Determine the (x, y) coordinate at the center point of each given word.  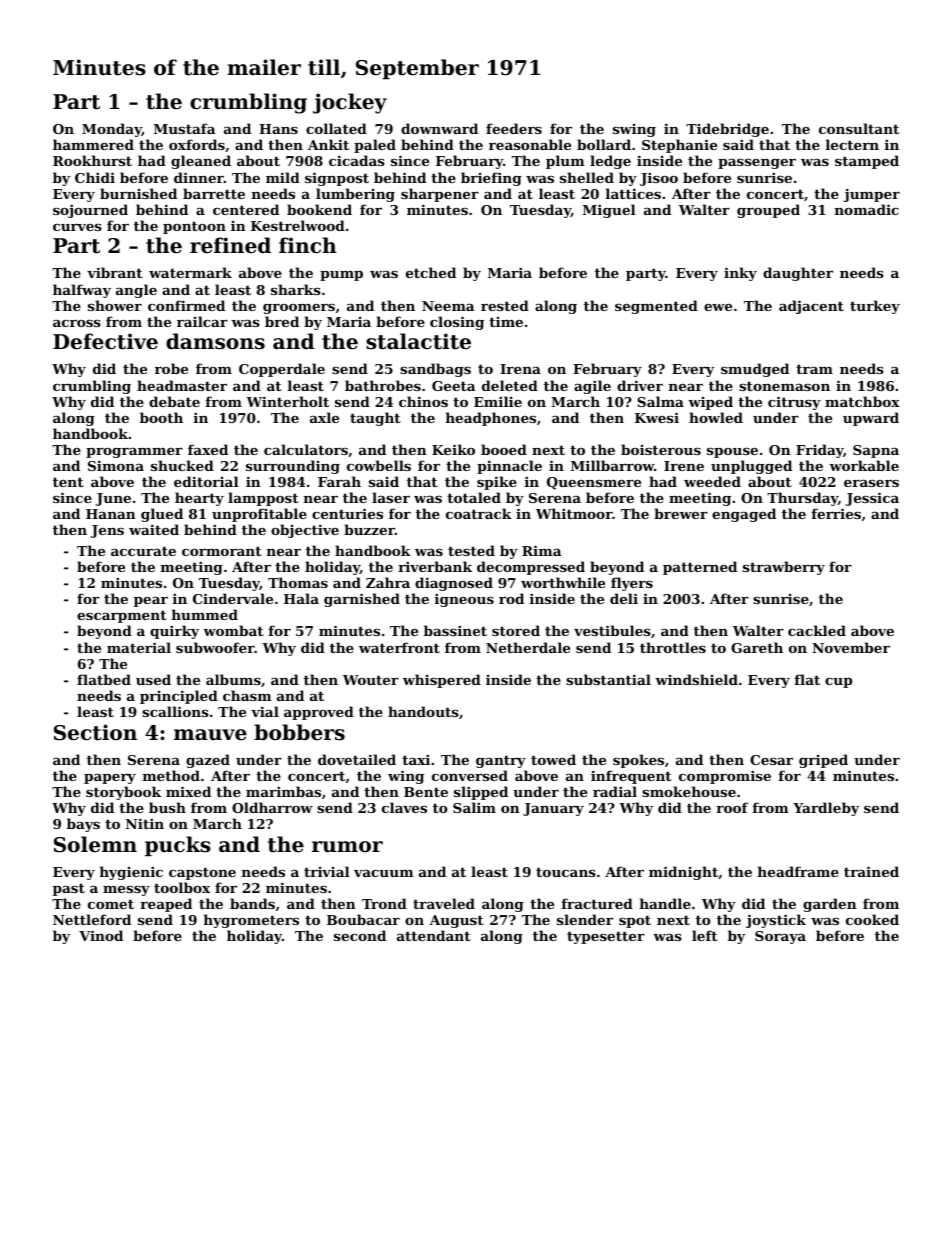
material (139, 647)
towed (553, 759)
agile (592, 387)
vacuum (384, 873)
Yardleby (826, 809)
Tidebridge (727, 130)
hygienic (131, 873)
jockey (350, 103)
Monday (112, 130)
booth (161, 417)
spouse (732, 453)
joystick (776, 921)
